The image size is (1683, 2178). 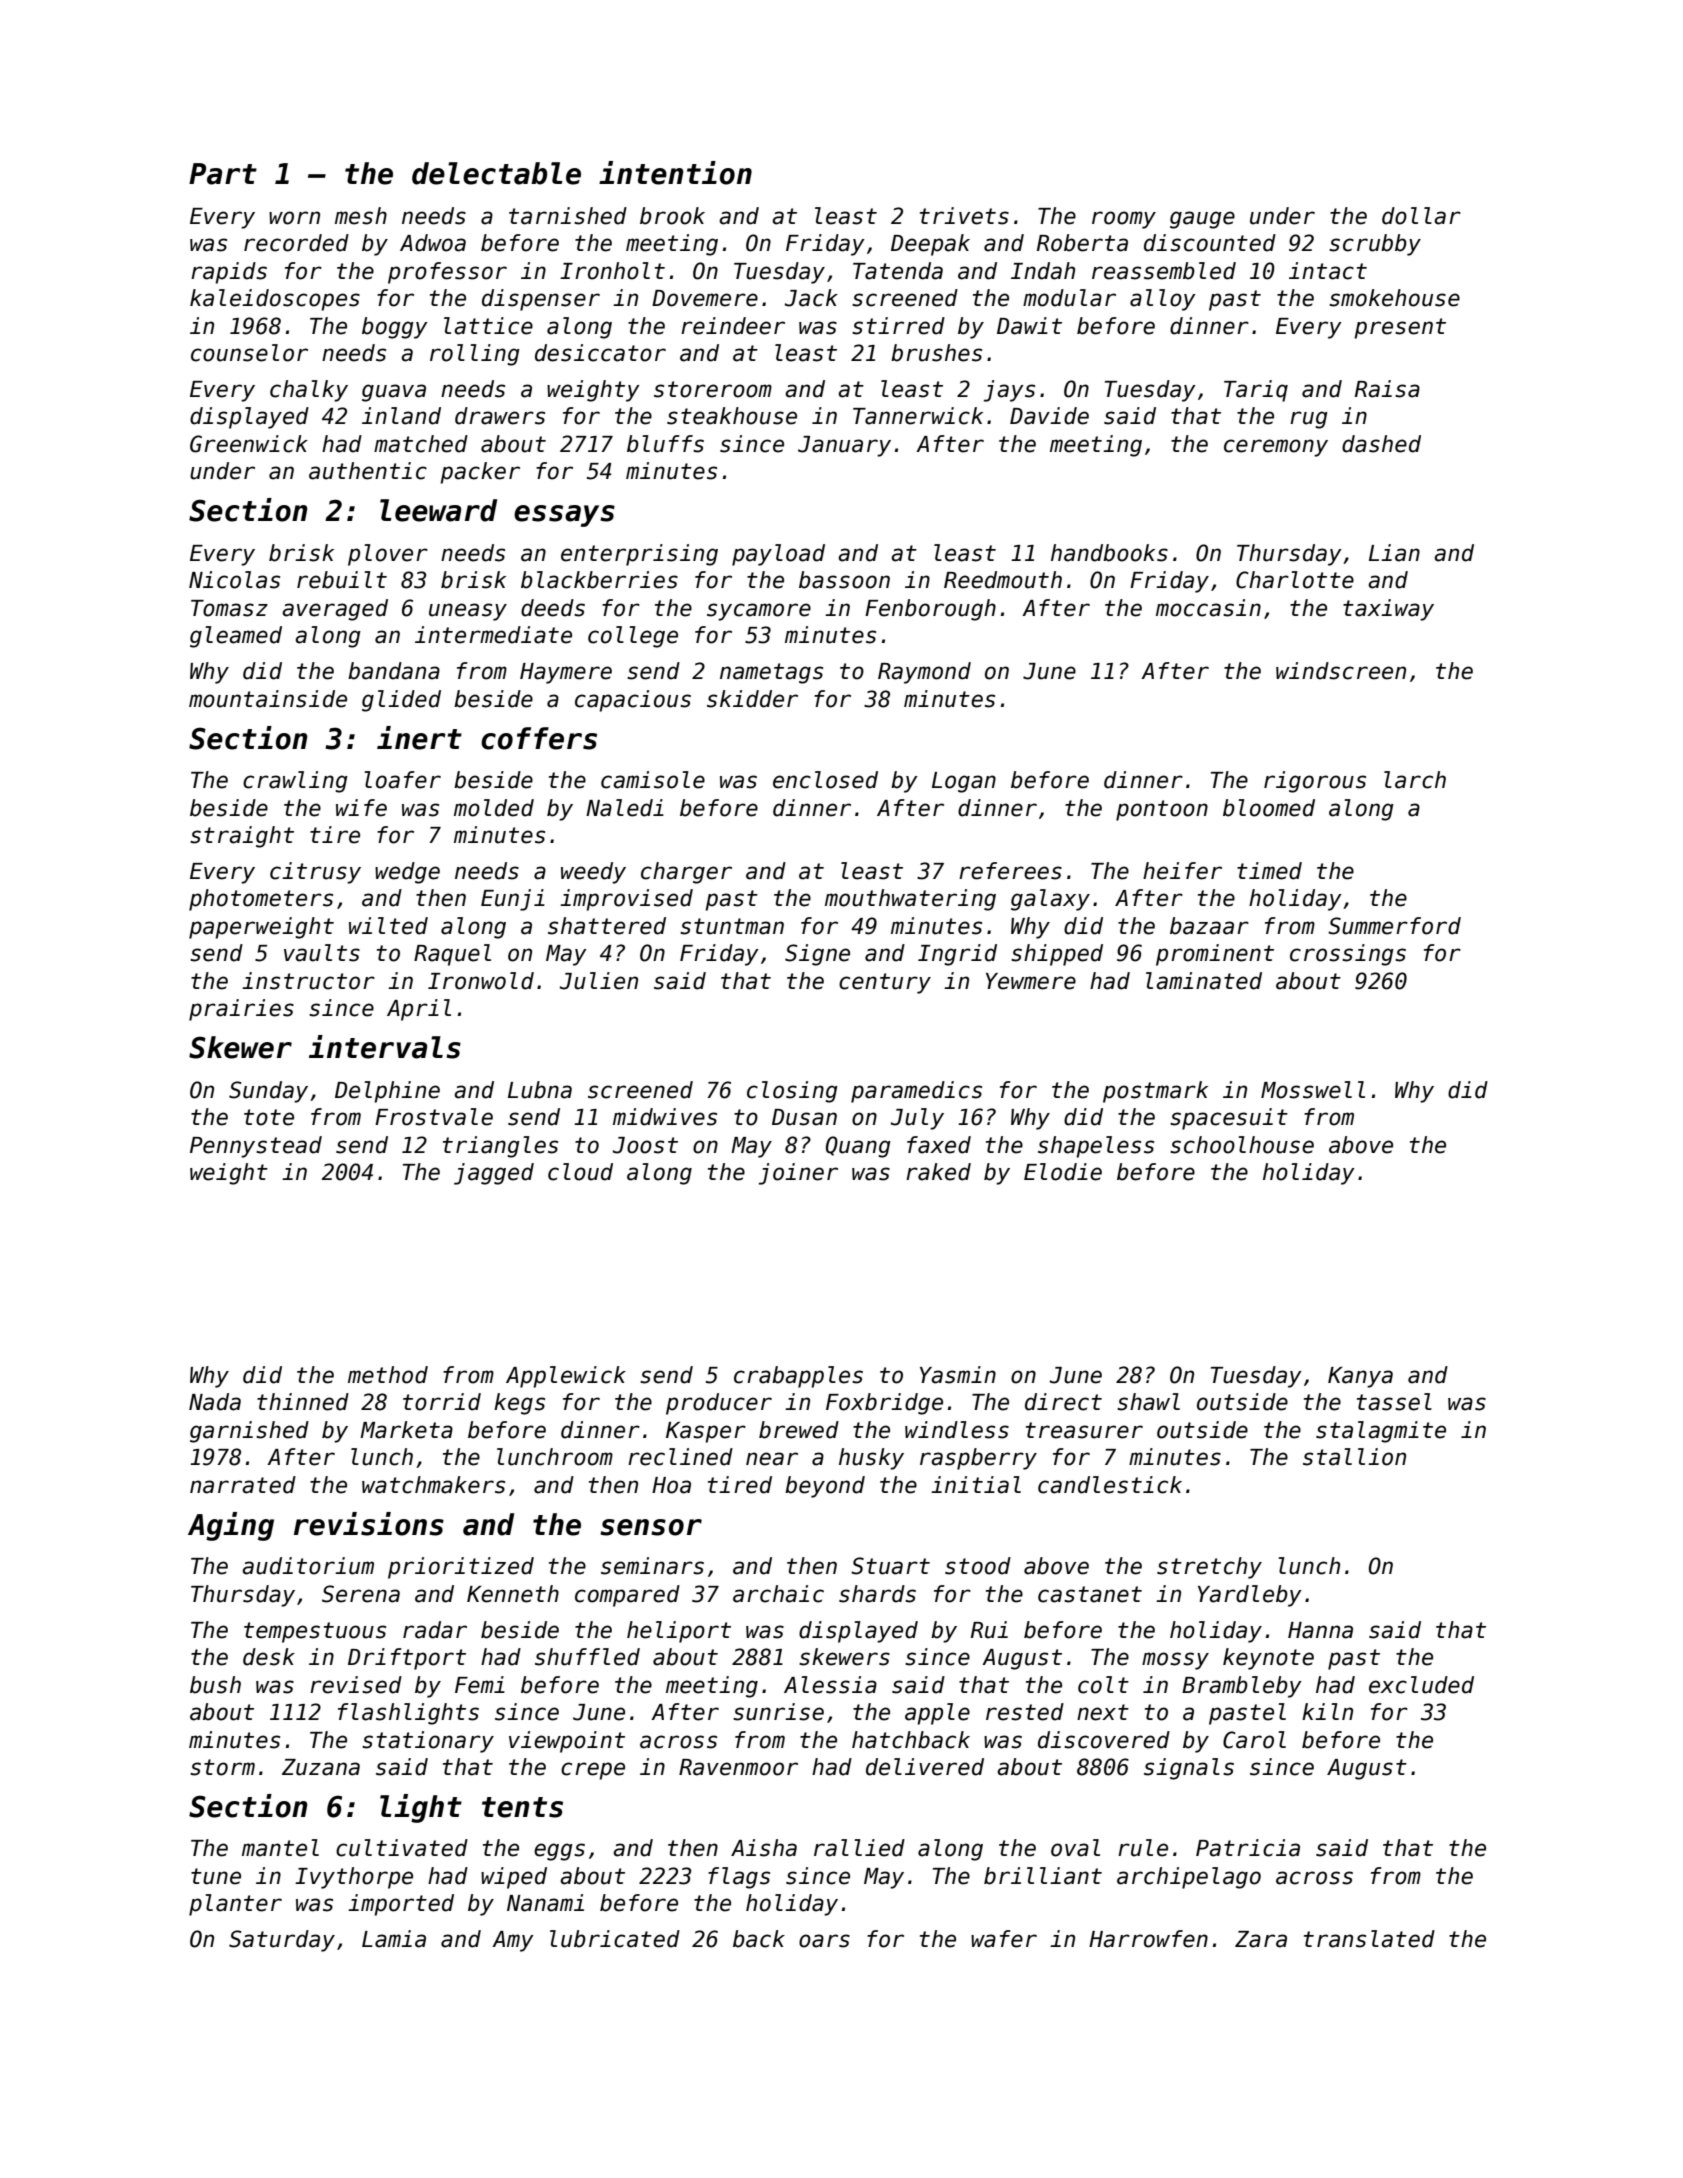 I want to click on Greenwick, so click(x=249, y=444).
